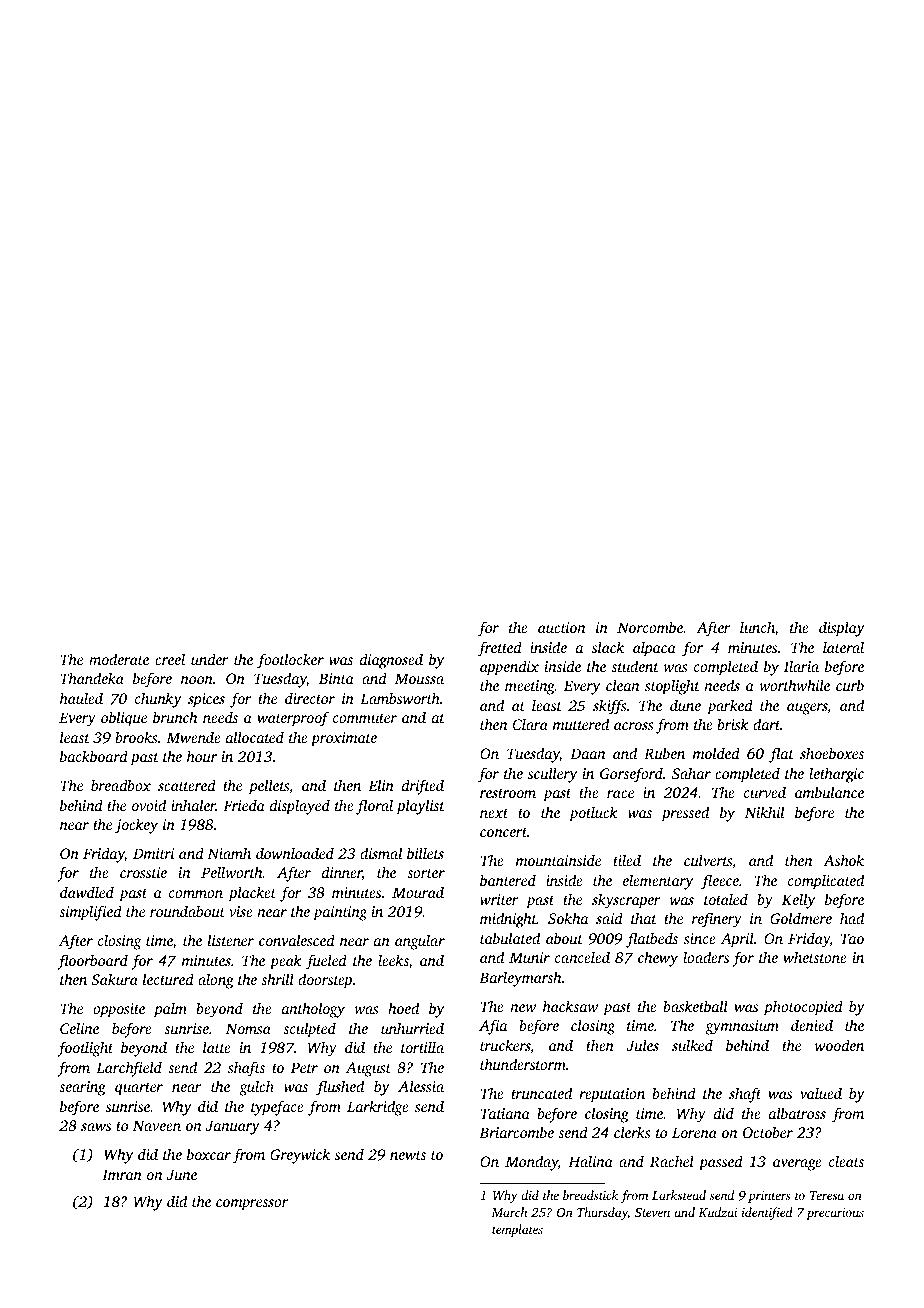  I want to click on lunch, so click(757, 628).
